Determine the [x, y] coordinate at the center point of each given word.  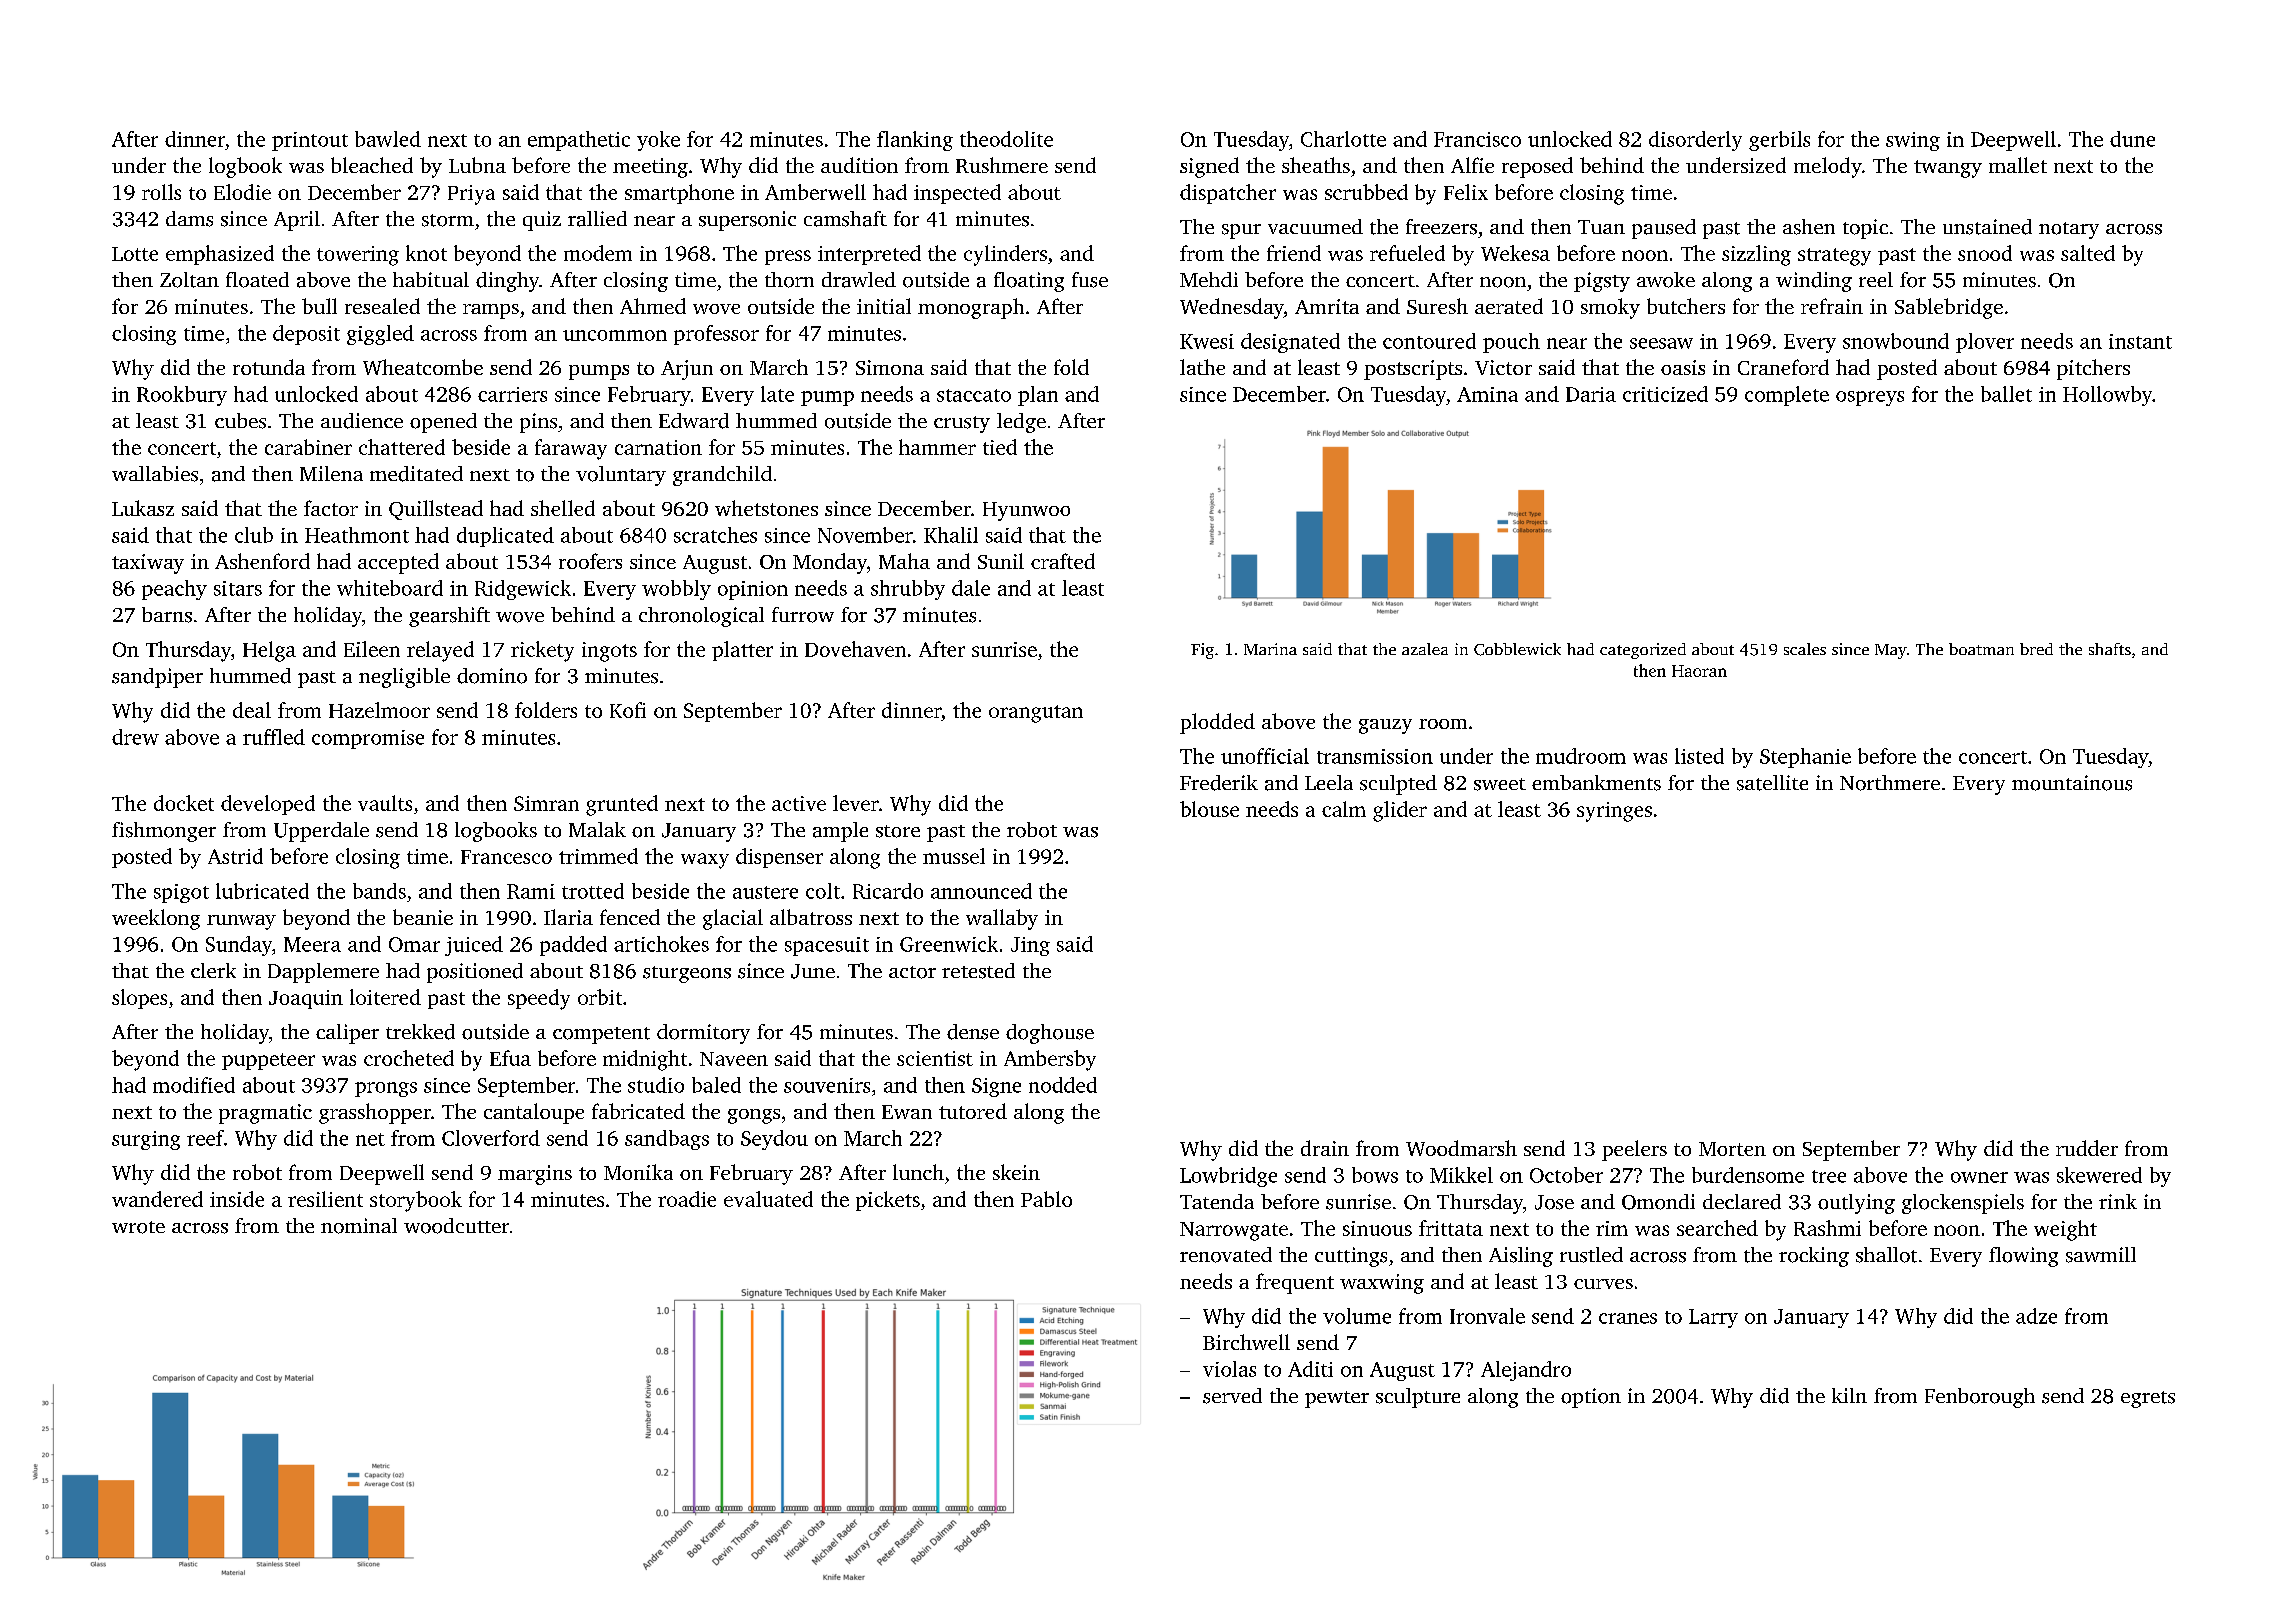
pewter [1337, 1399]
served [1232, 1396]
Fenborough [1980, 1398]
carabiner [308, 447]
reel [1876, 279]
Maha [904, 561]
